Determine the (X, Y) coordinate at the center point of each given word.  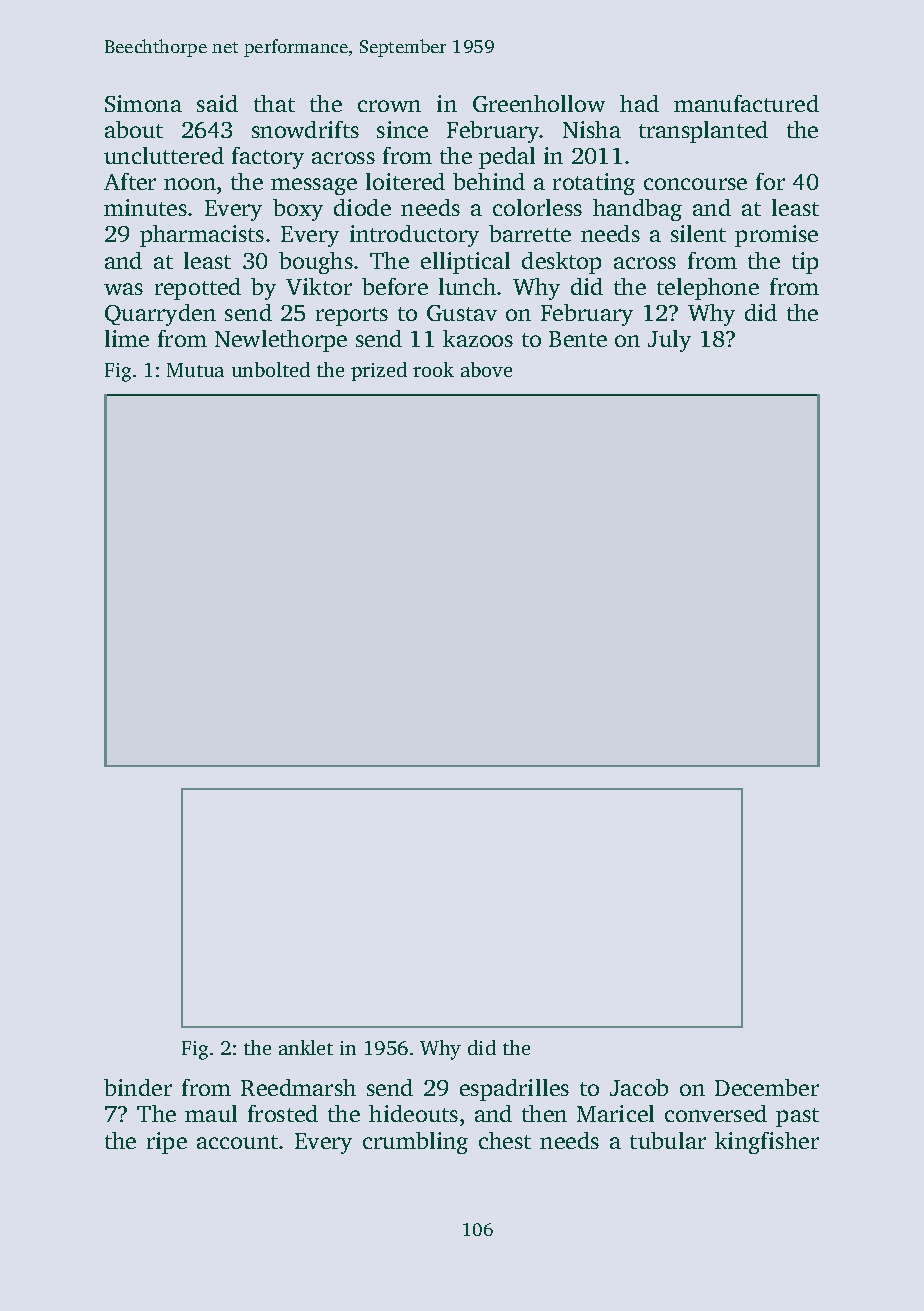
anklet (306, 1047)
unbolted (271, 369)
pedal (507, 158)
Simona (143, 103)
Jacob (639, 1087)
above (486, 369)
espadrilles (514, 1090)
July (669, 341)
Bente (578, 339)
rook (433, 369)
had (639, 103)
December (767, 1087)
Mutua (195, 370)
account (237, 1142)
